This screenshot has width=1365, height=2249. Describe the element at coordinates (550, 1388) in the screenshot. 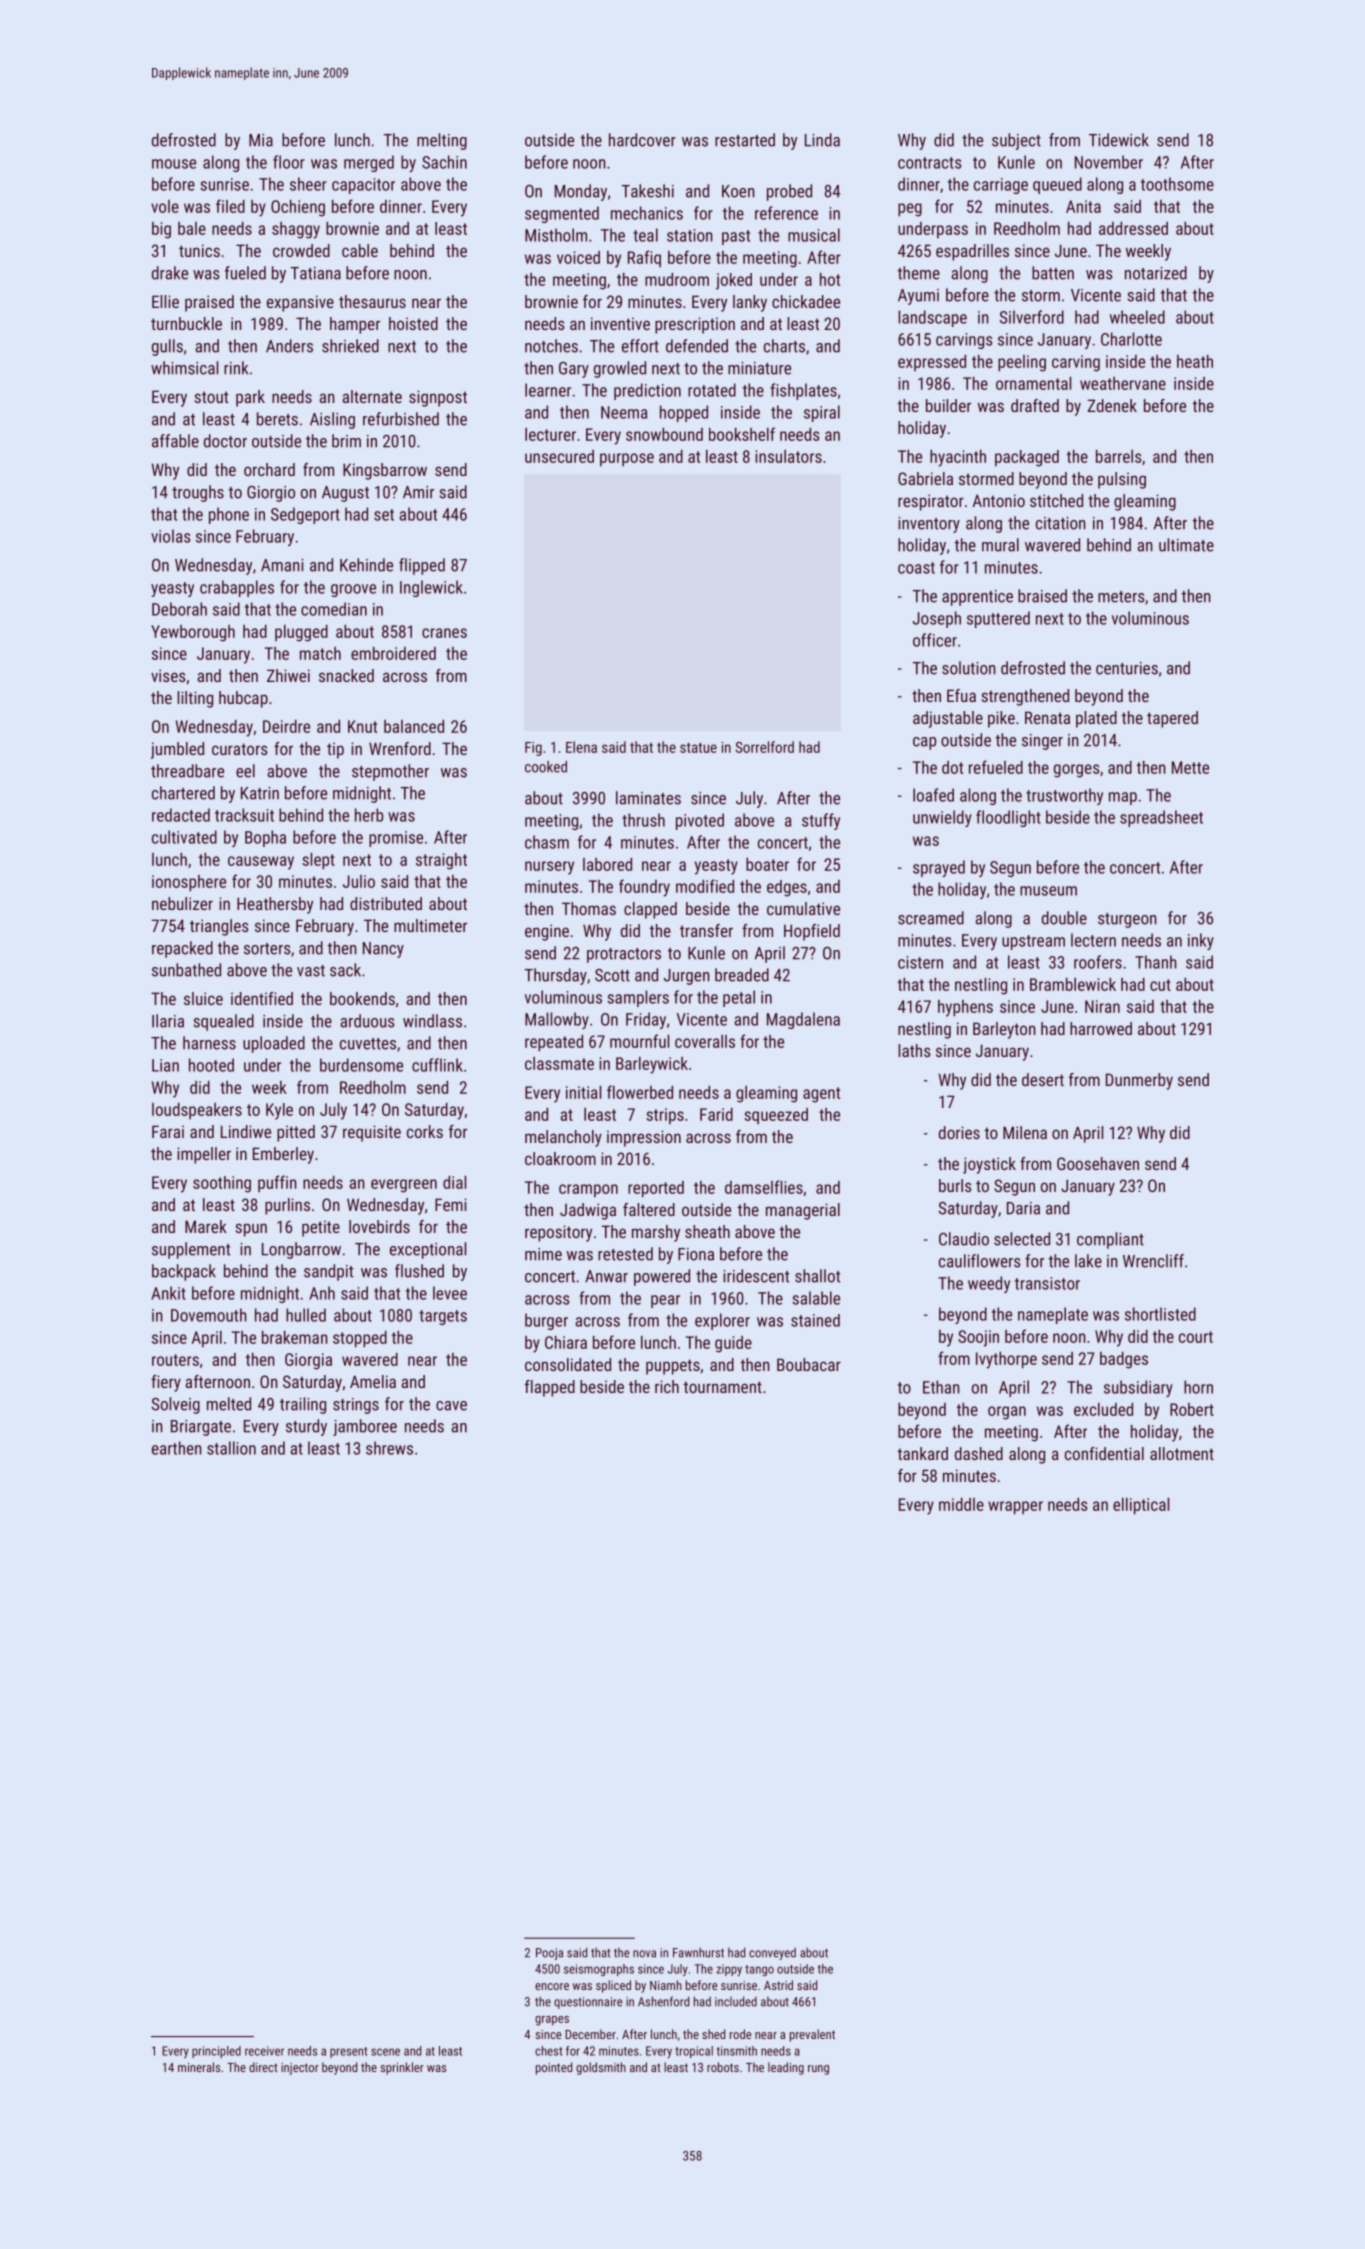

I see `flapped` at that location.
